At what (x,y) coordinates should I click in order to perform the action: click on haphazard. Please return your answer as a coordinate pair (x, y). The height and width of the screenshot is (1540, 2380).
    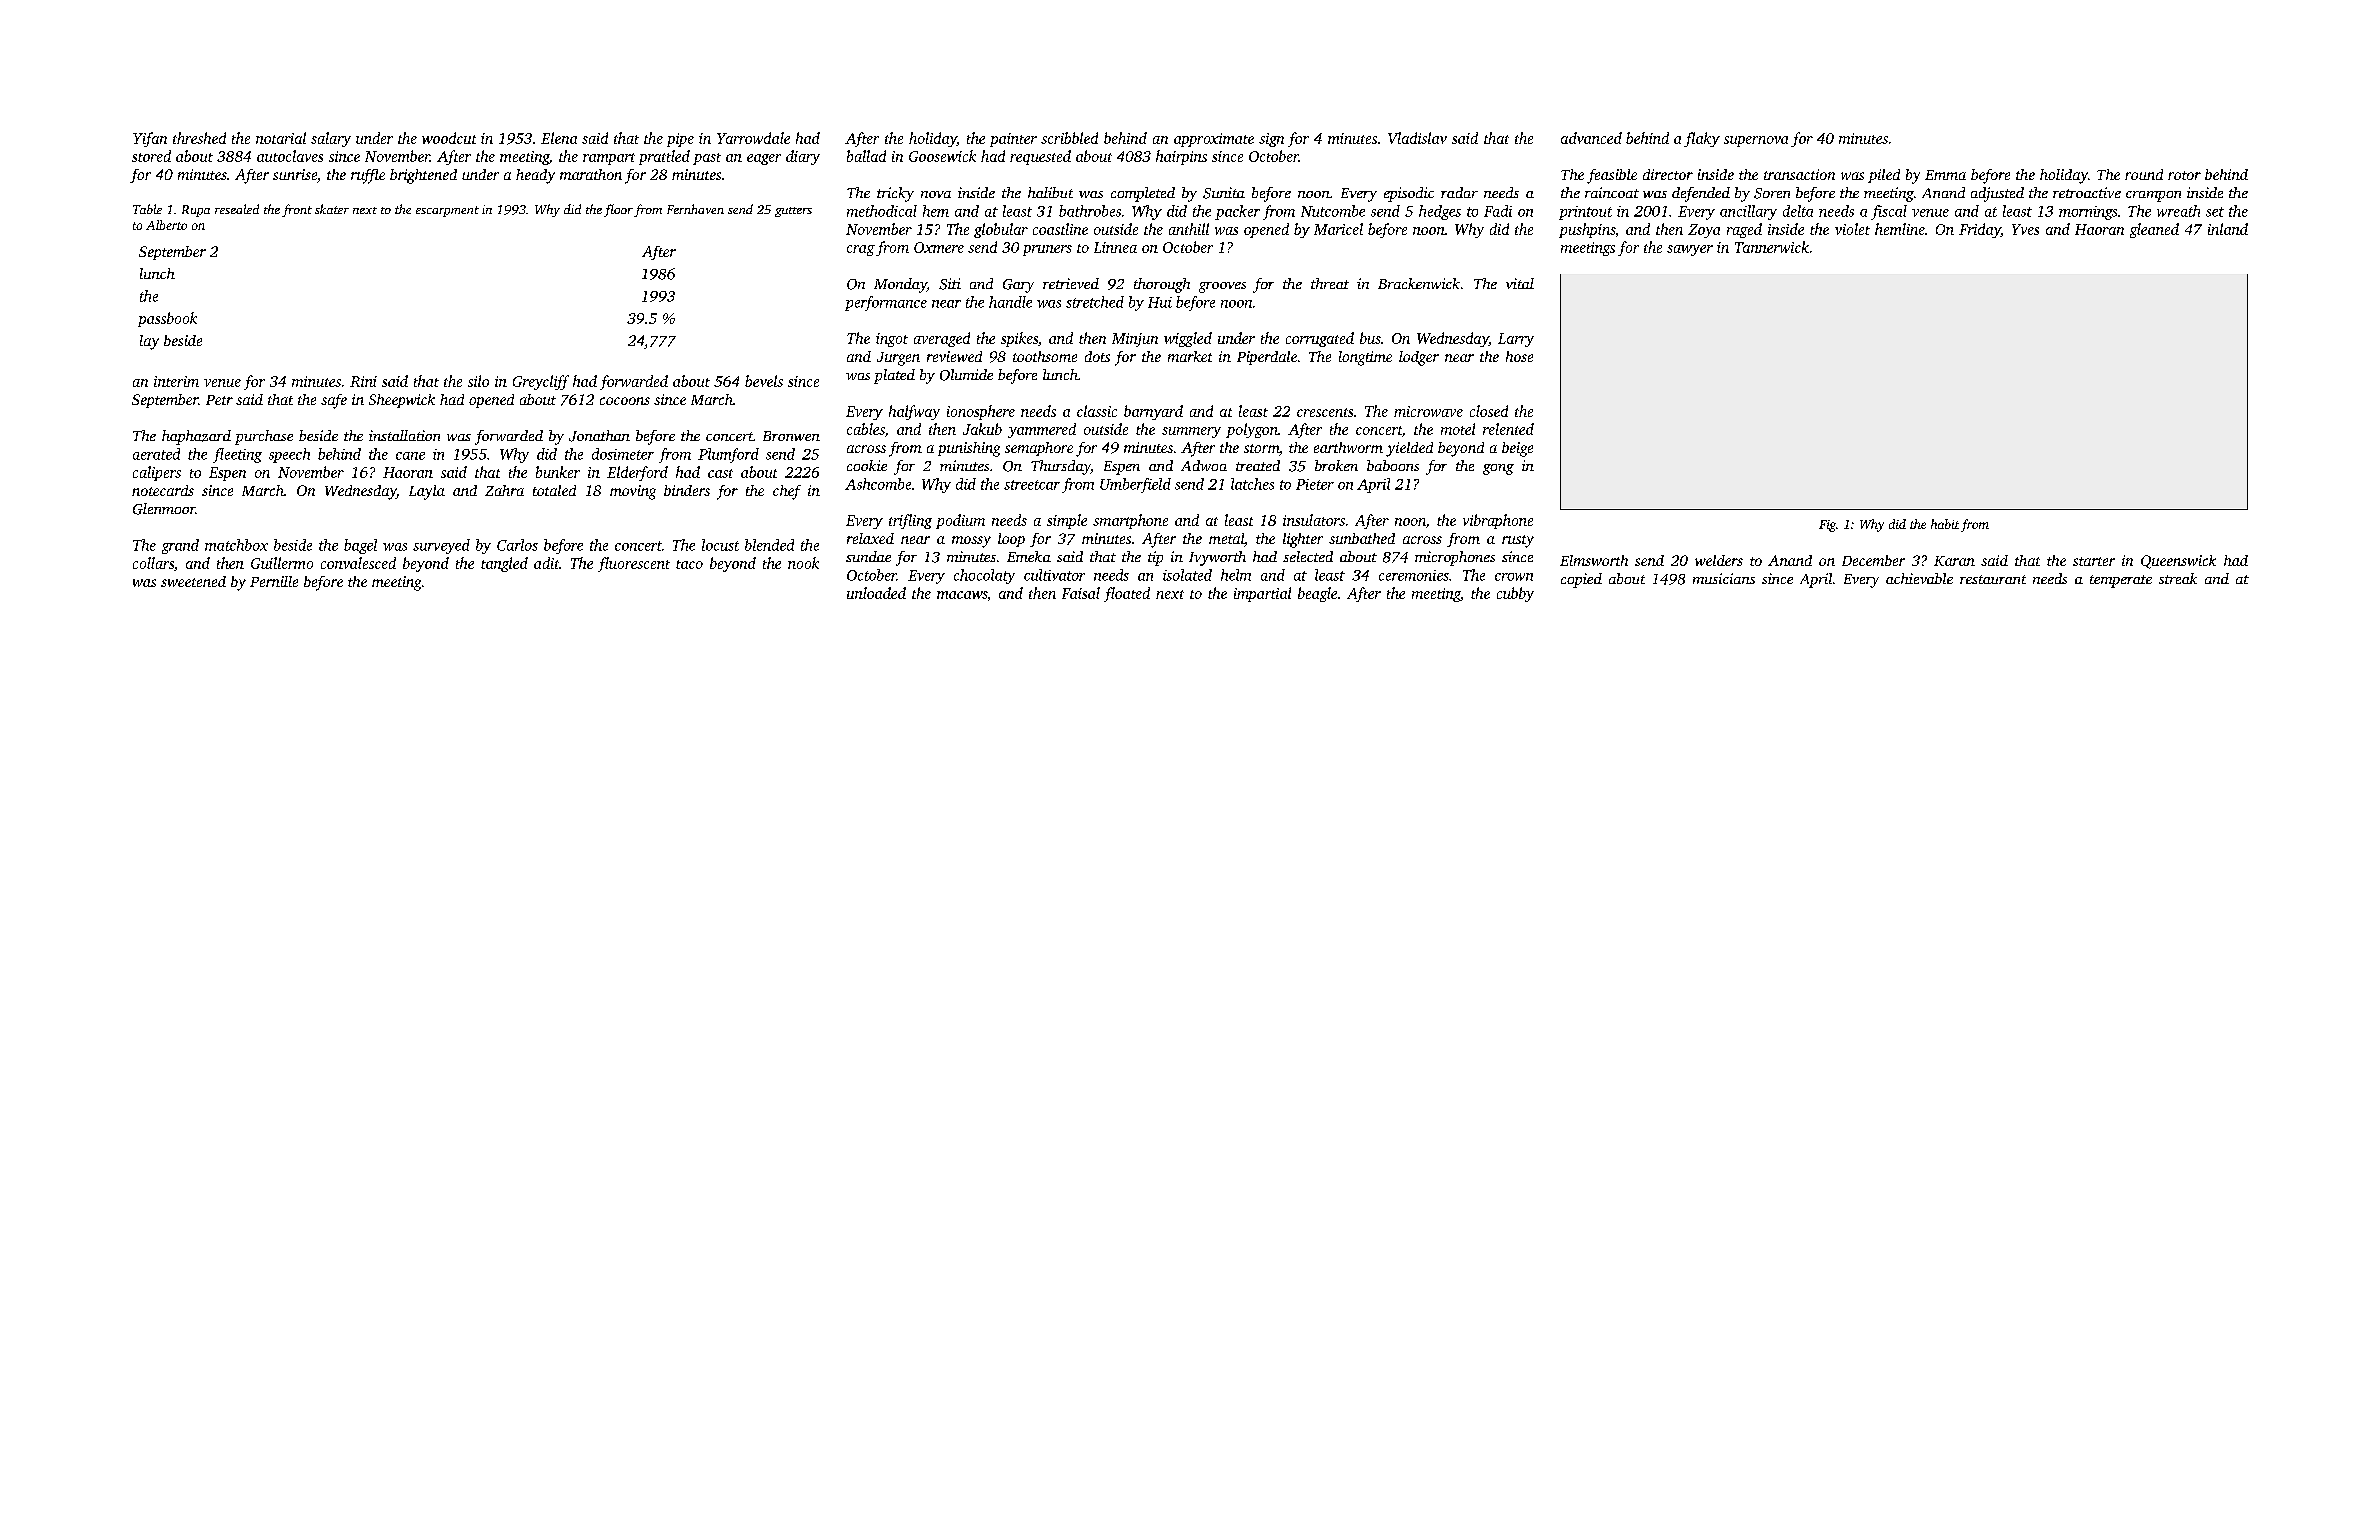
    Looking at the image, I should click on (196, 437).
